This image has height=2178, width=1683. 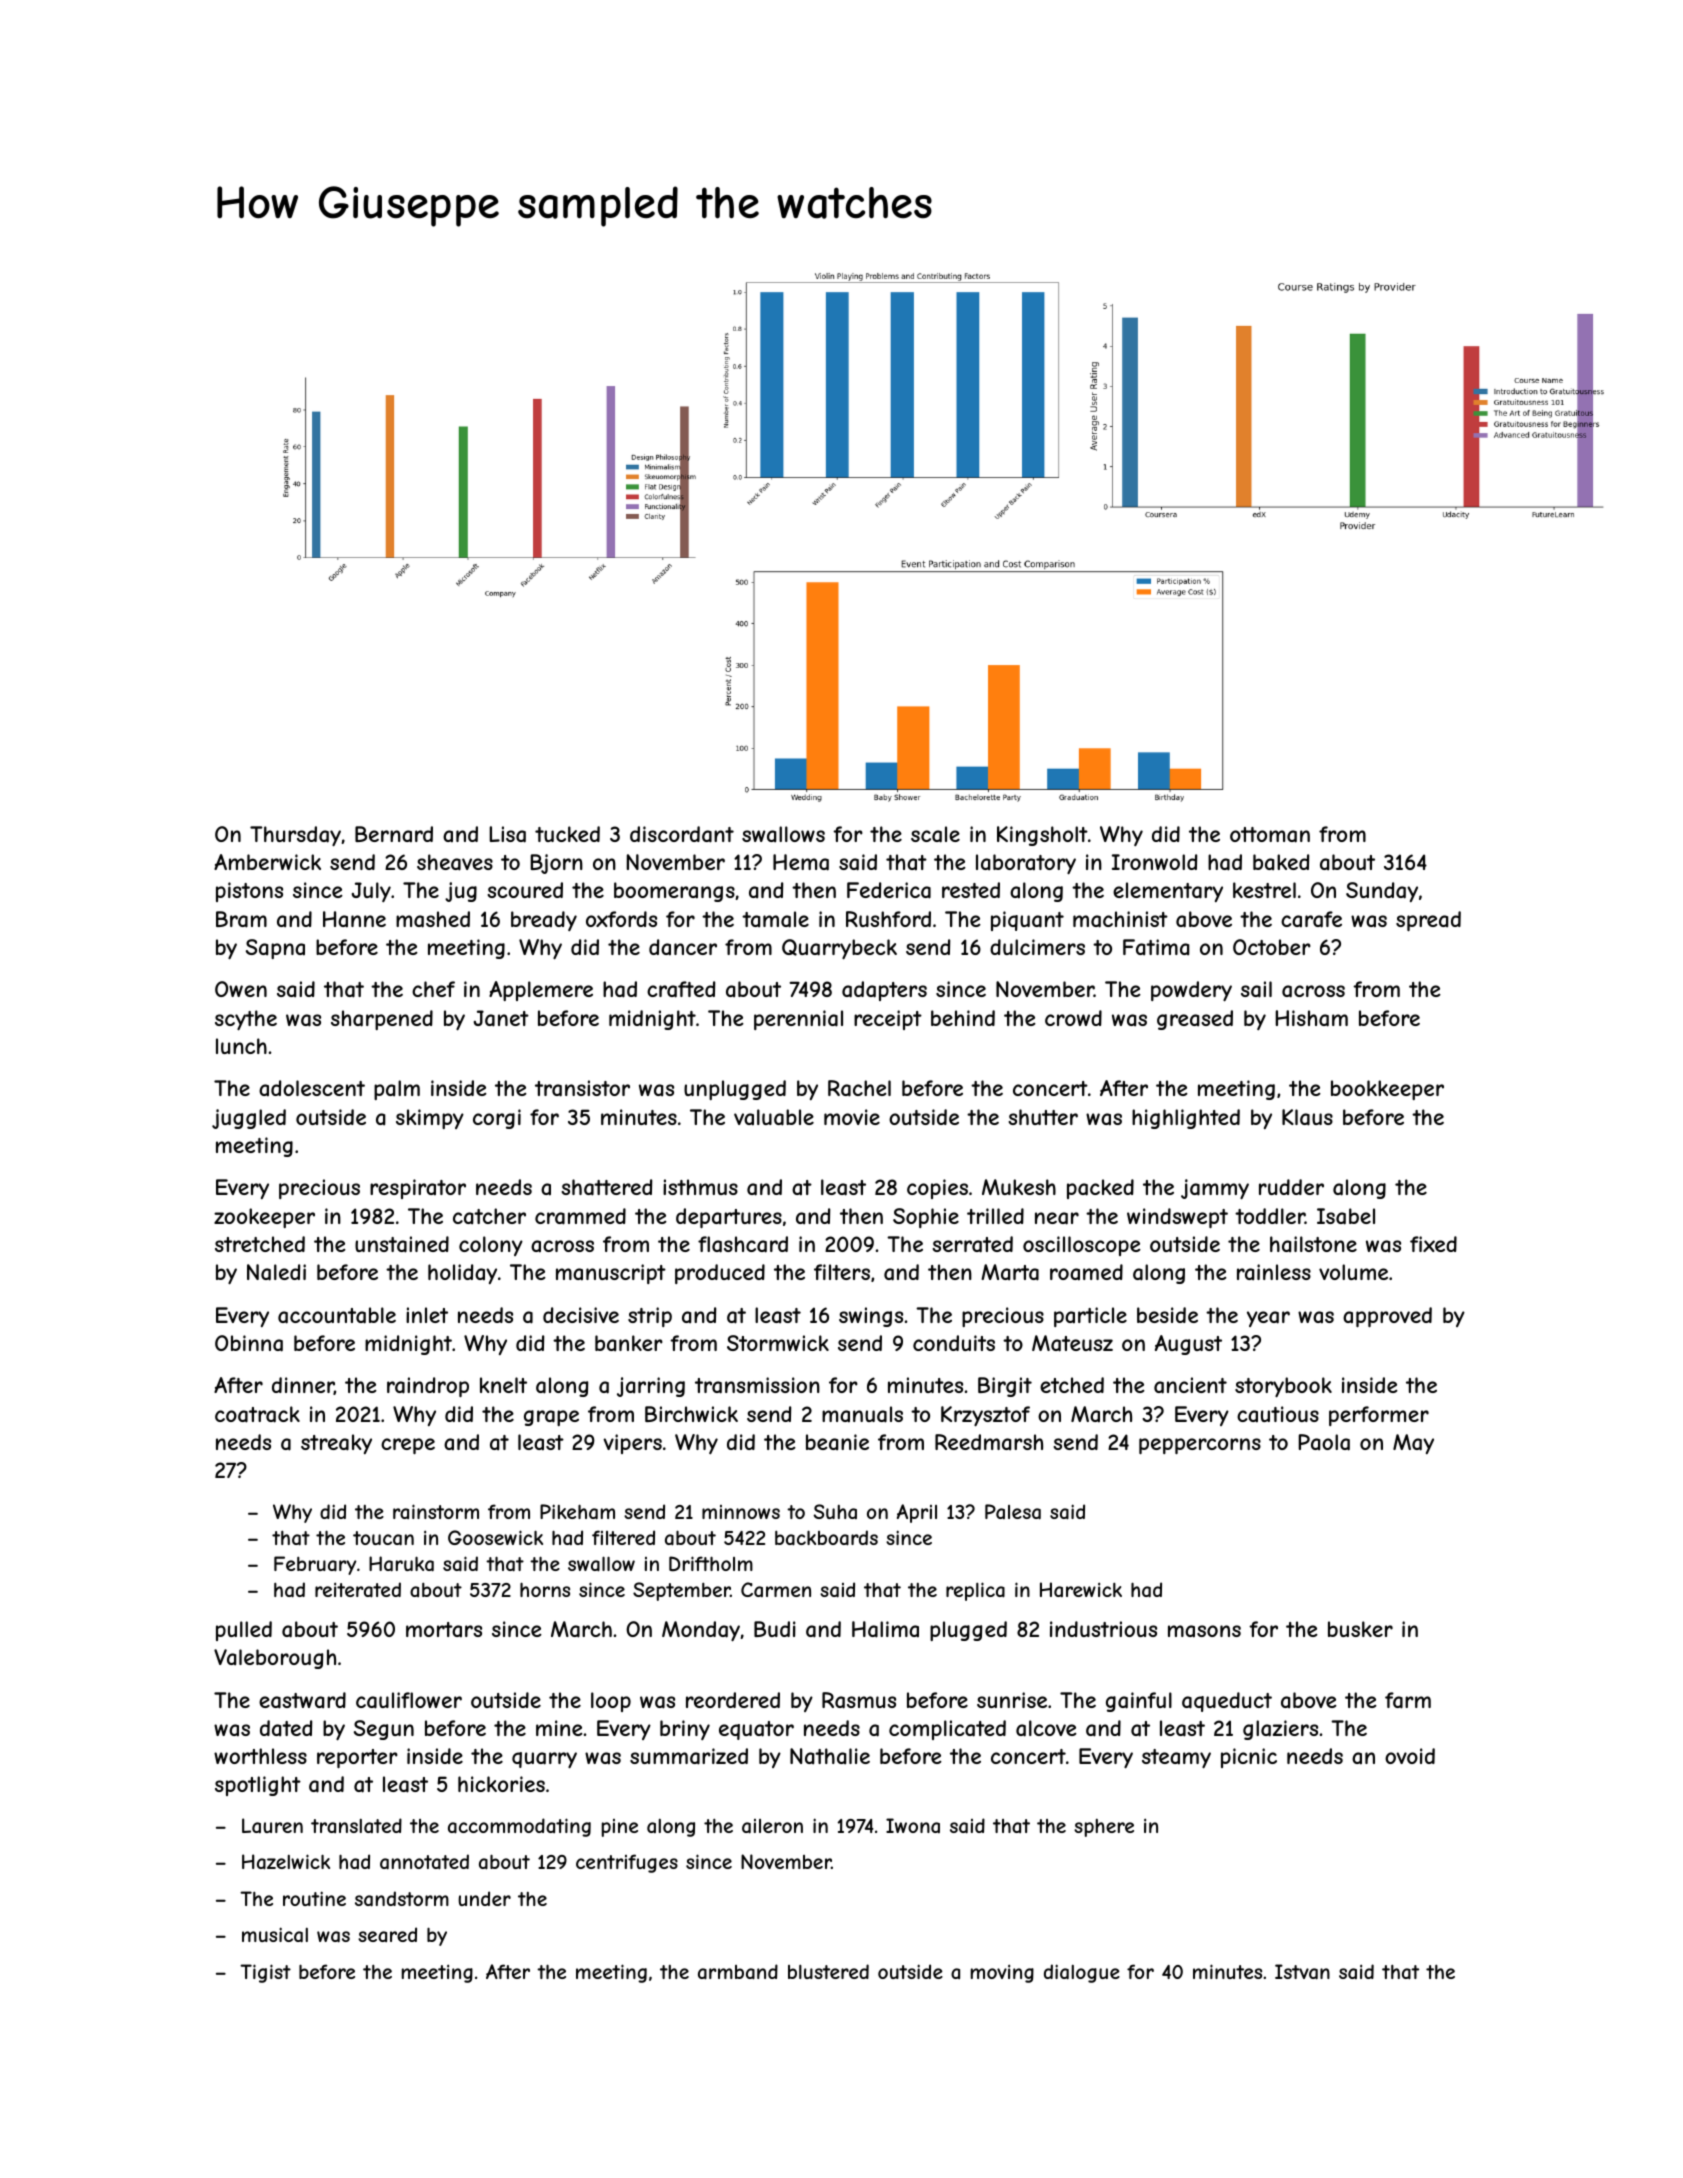 I want to click on ottoman, so click(x=1270, y=835).
